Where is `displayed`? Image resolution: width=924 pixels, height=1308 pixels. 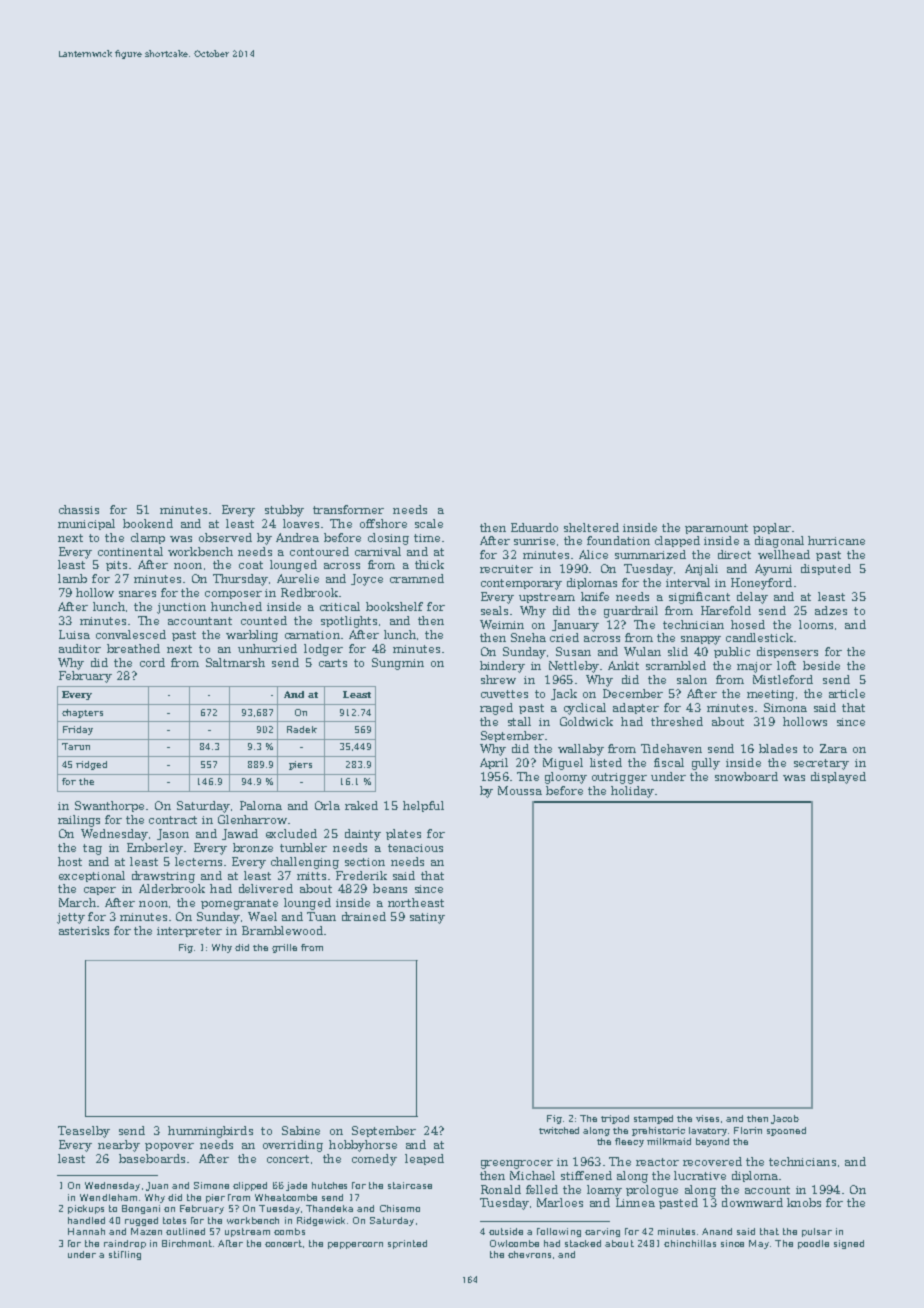
displayed is located at coordinates (838, 778).
